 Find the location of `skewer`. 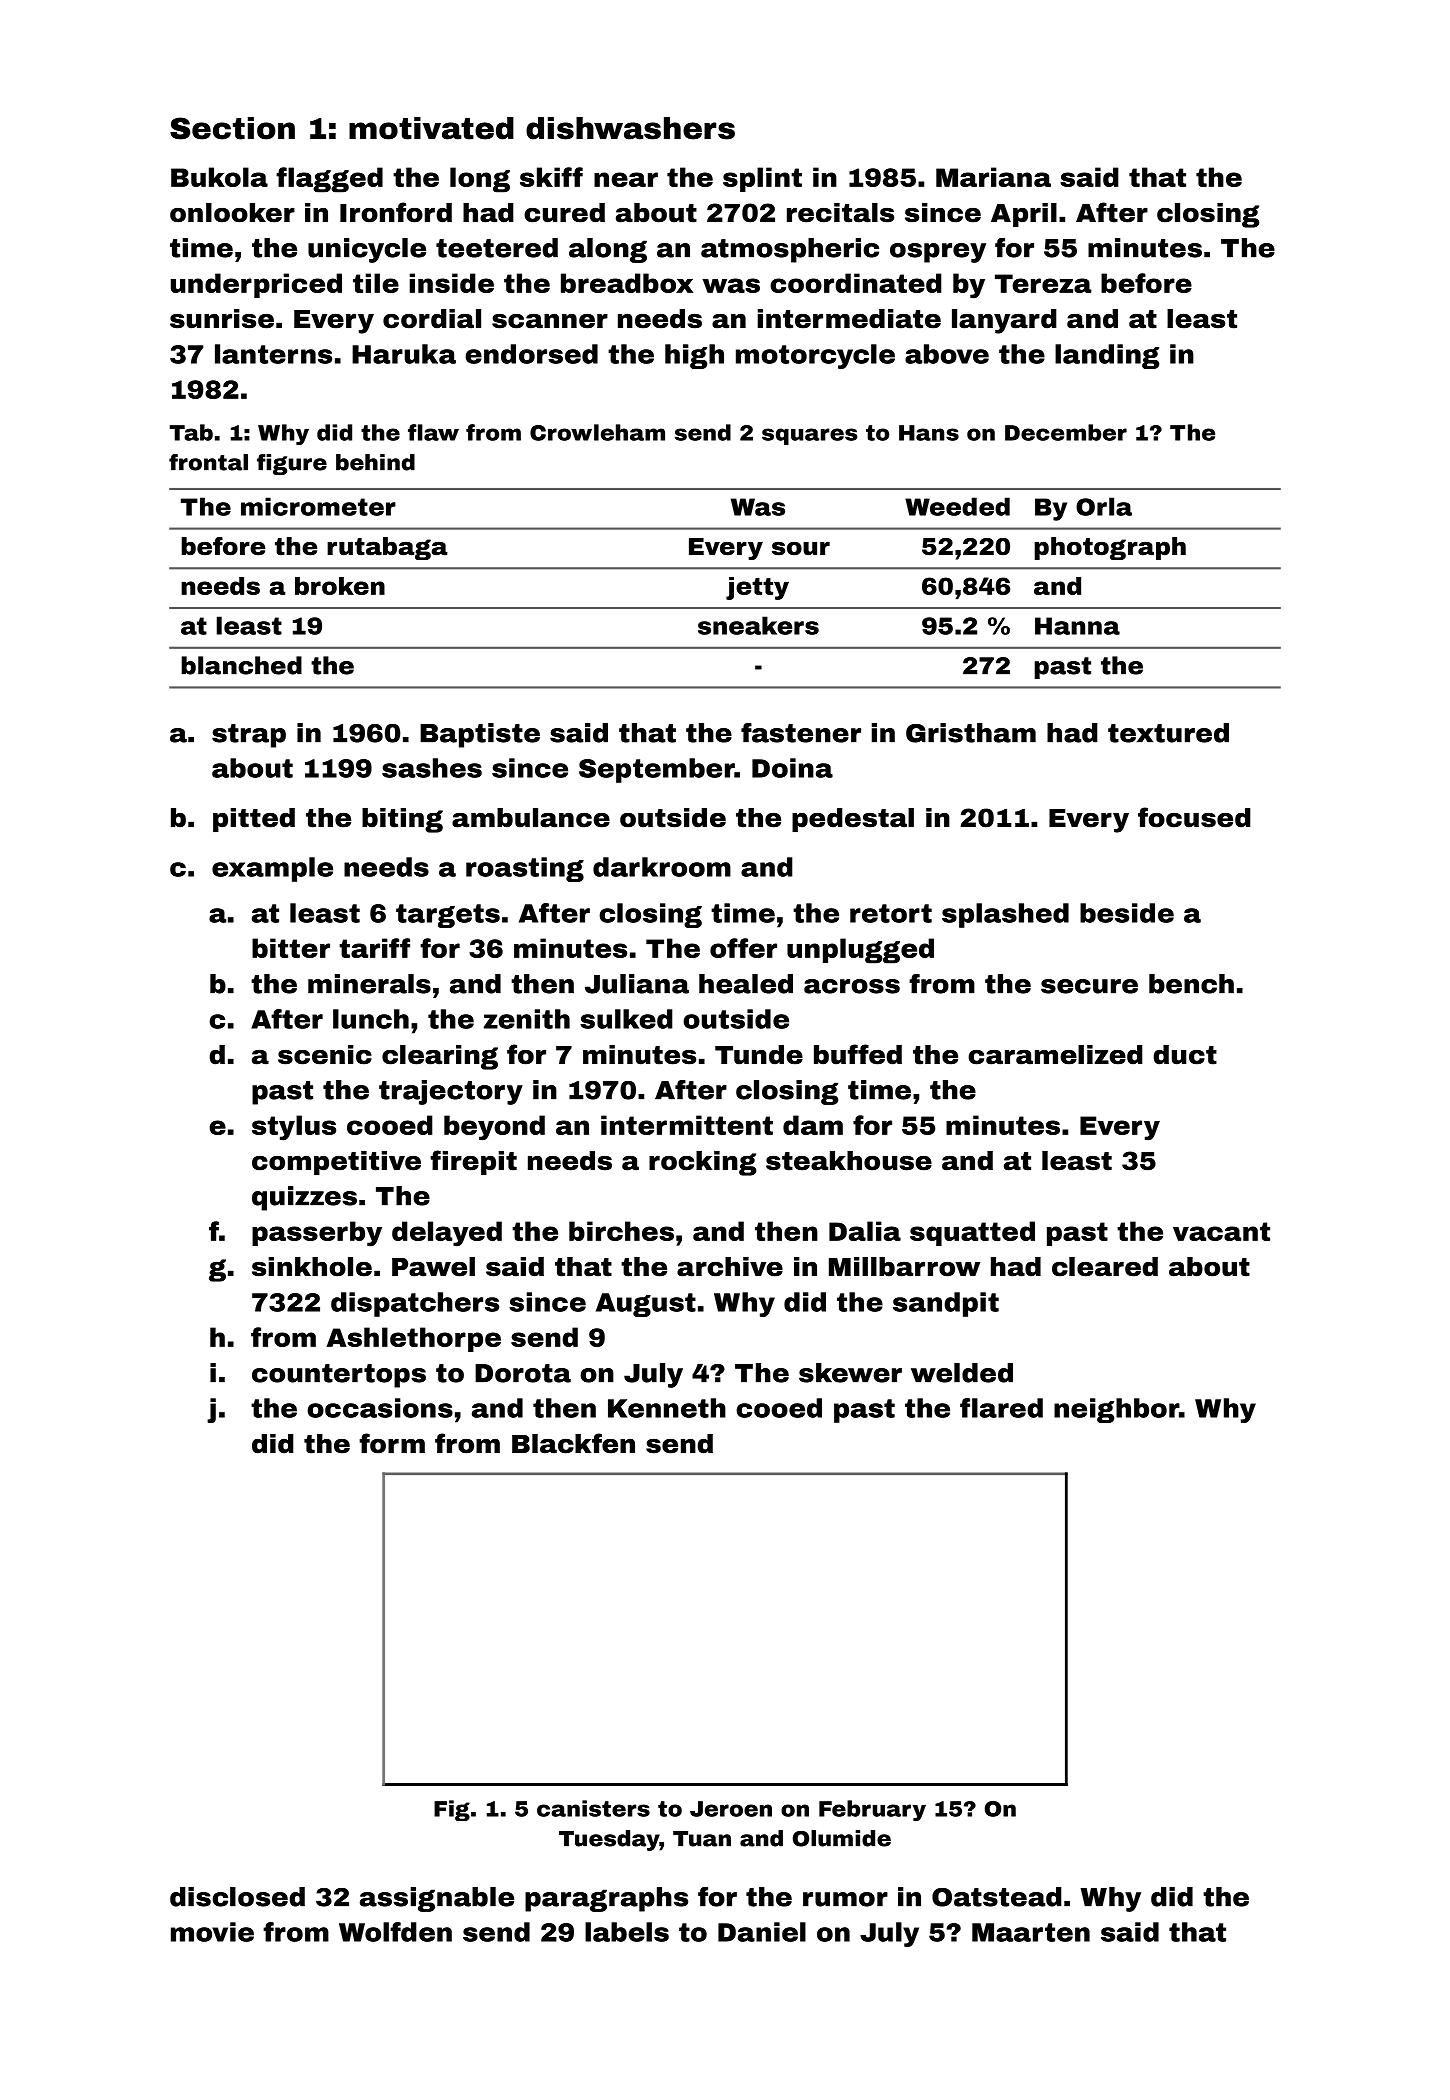

skewer is located at coordinates (850, 1373).
